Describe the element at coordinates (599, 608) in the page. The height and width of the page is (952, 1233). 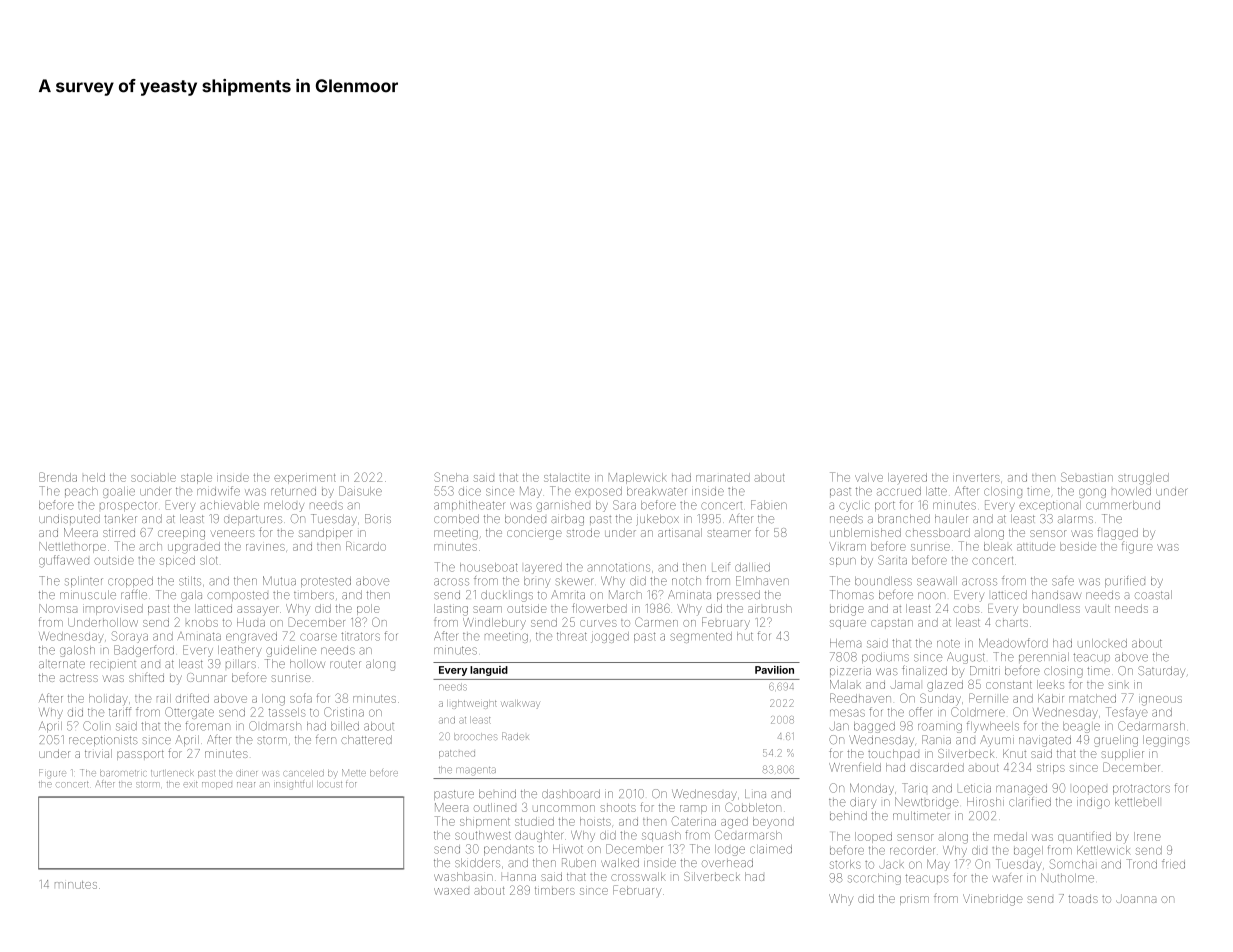
I see `flowerbed` at that location.
